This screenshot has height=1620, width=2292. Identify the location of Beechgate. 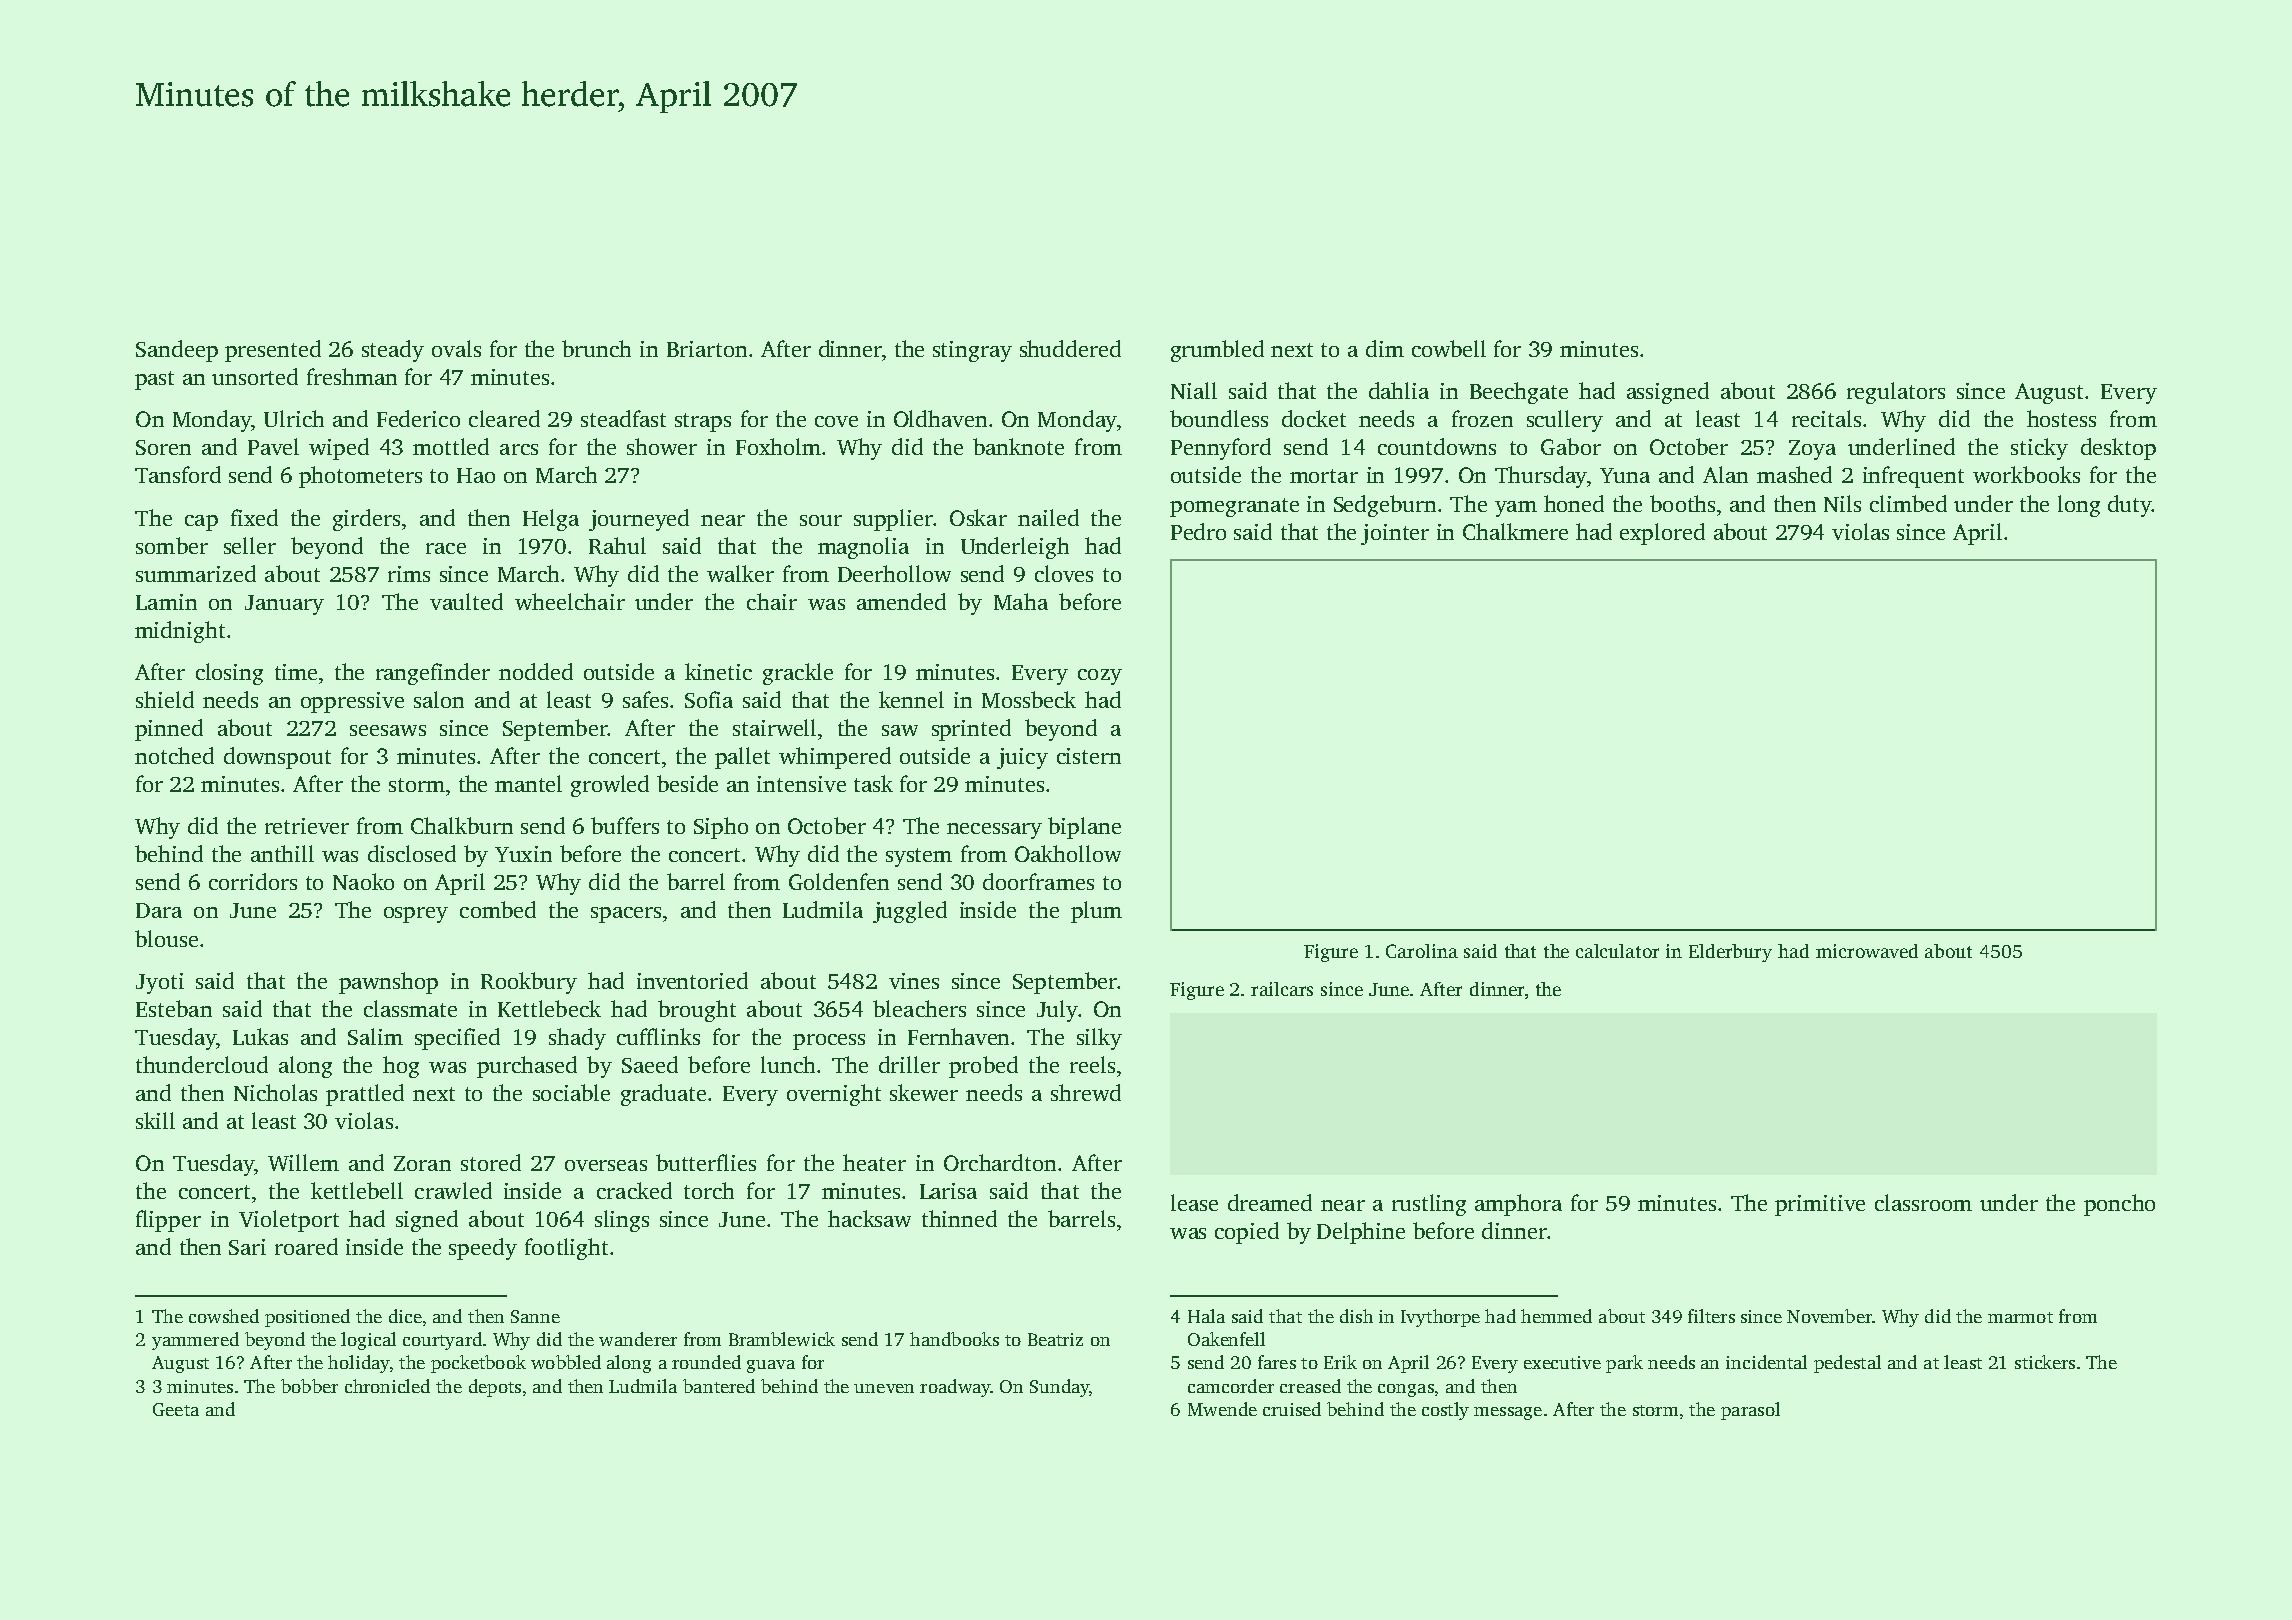
(1519, 393).
